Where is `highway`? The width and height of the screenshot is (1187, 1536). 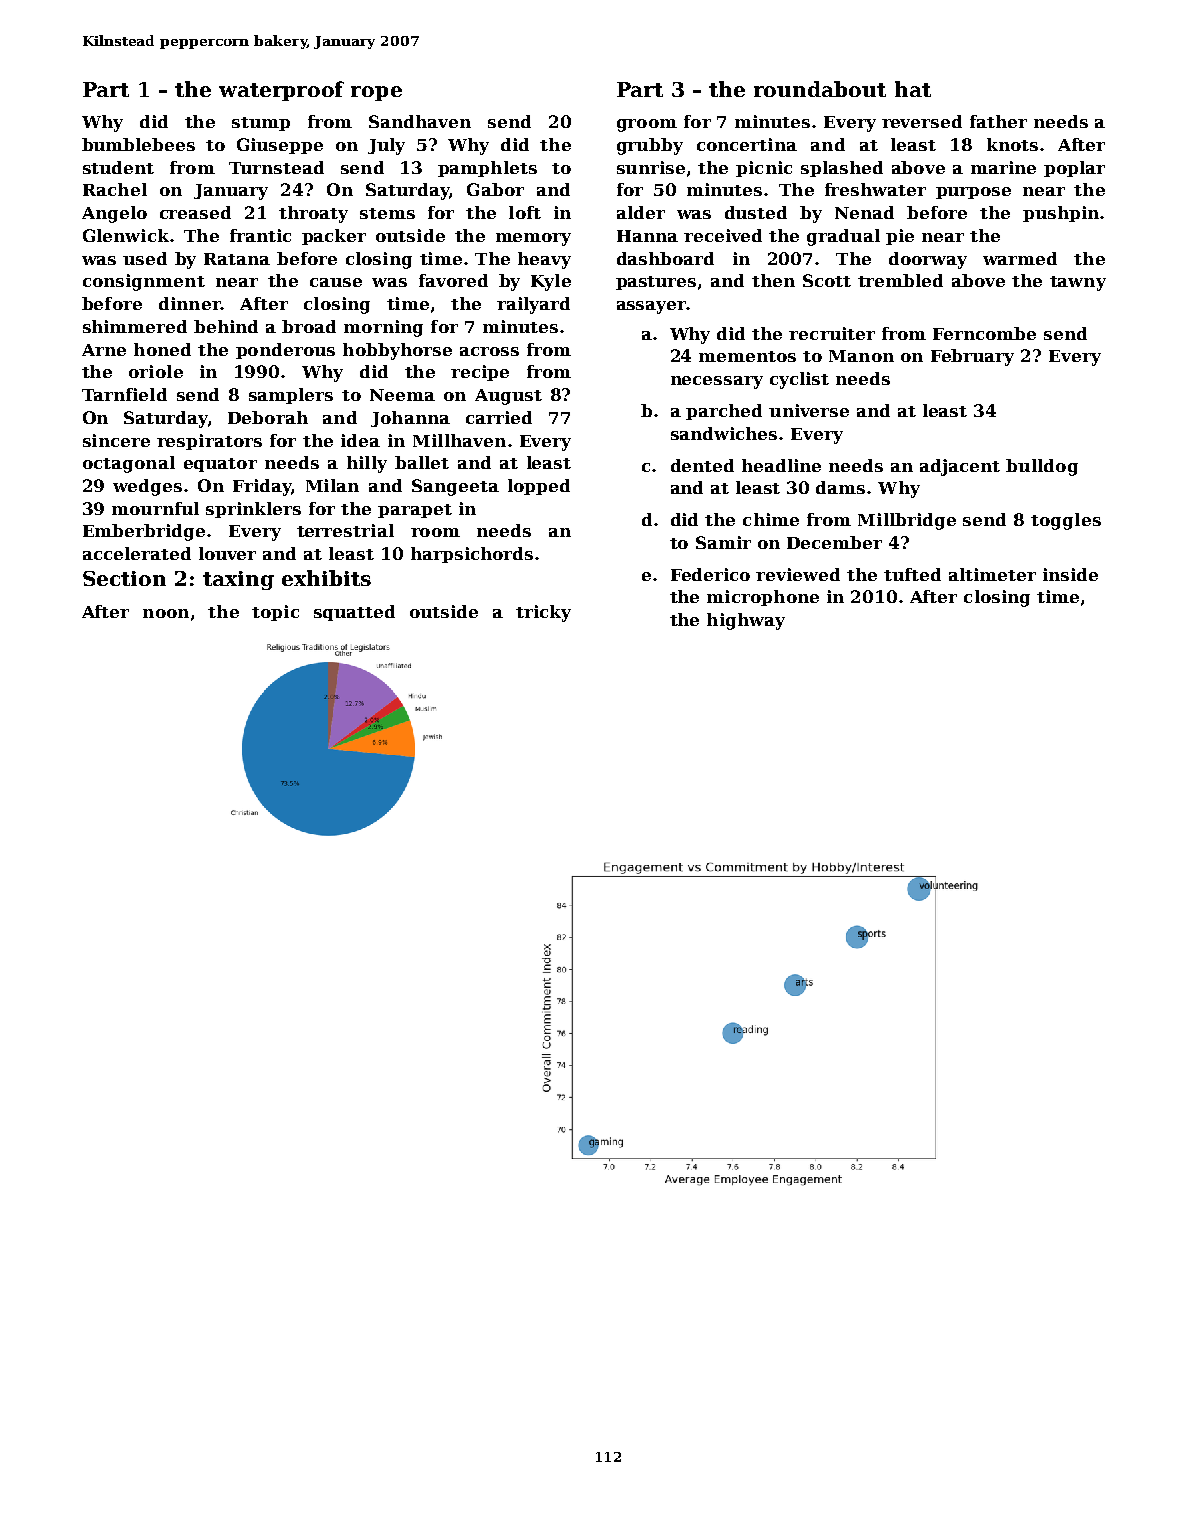
highway is located at coordinates (746, 621).
